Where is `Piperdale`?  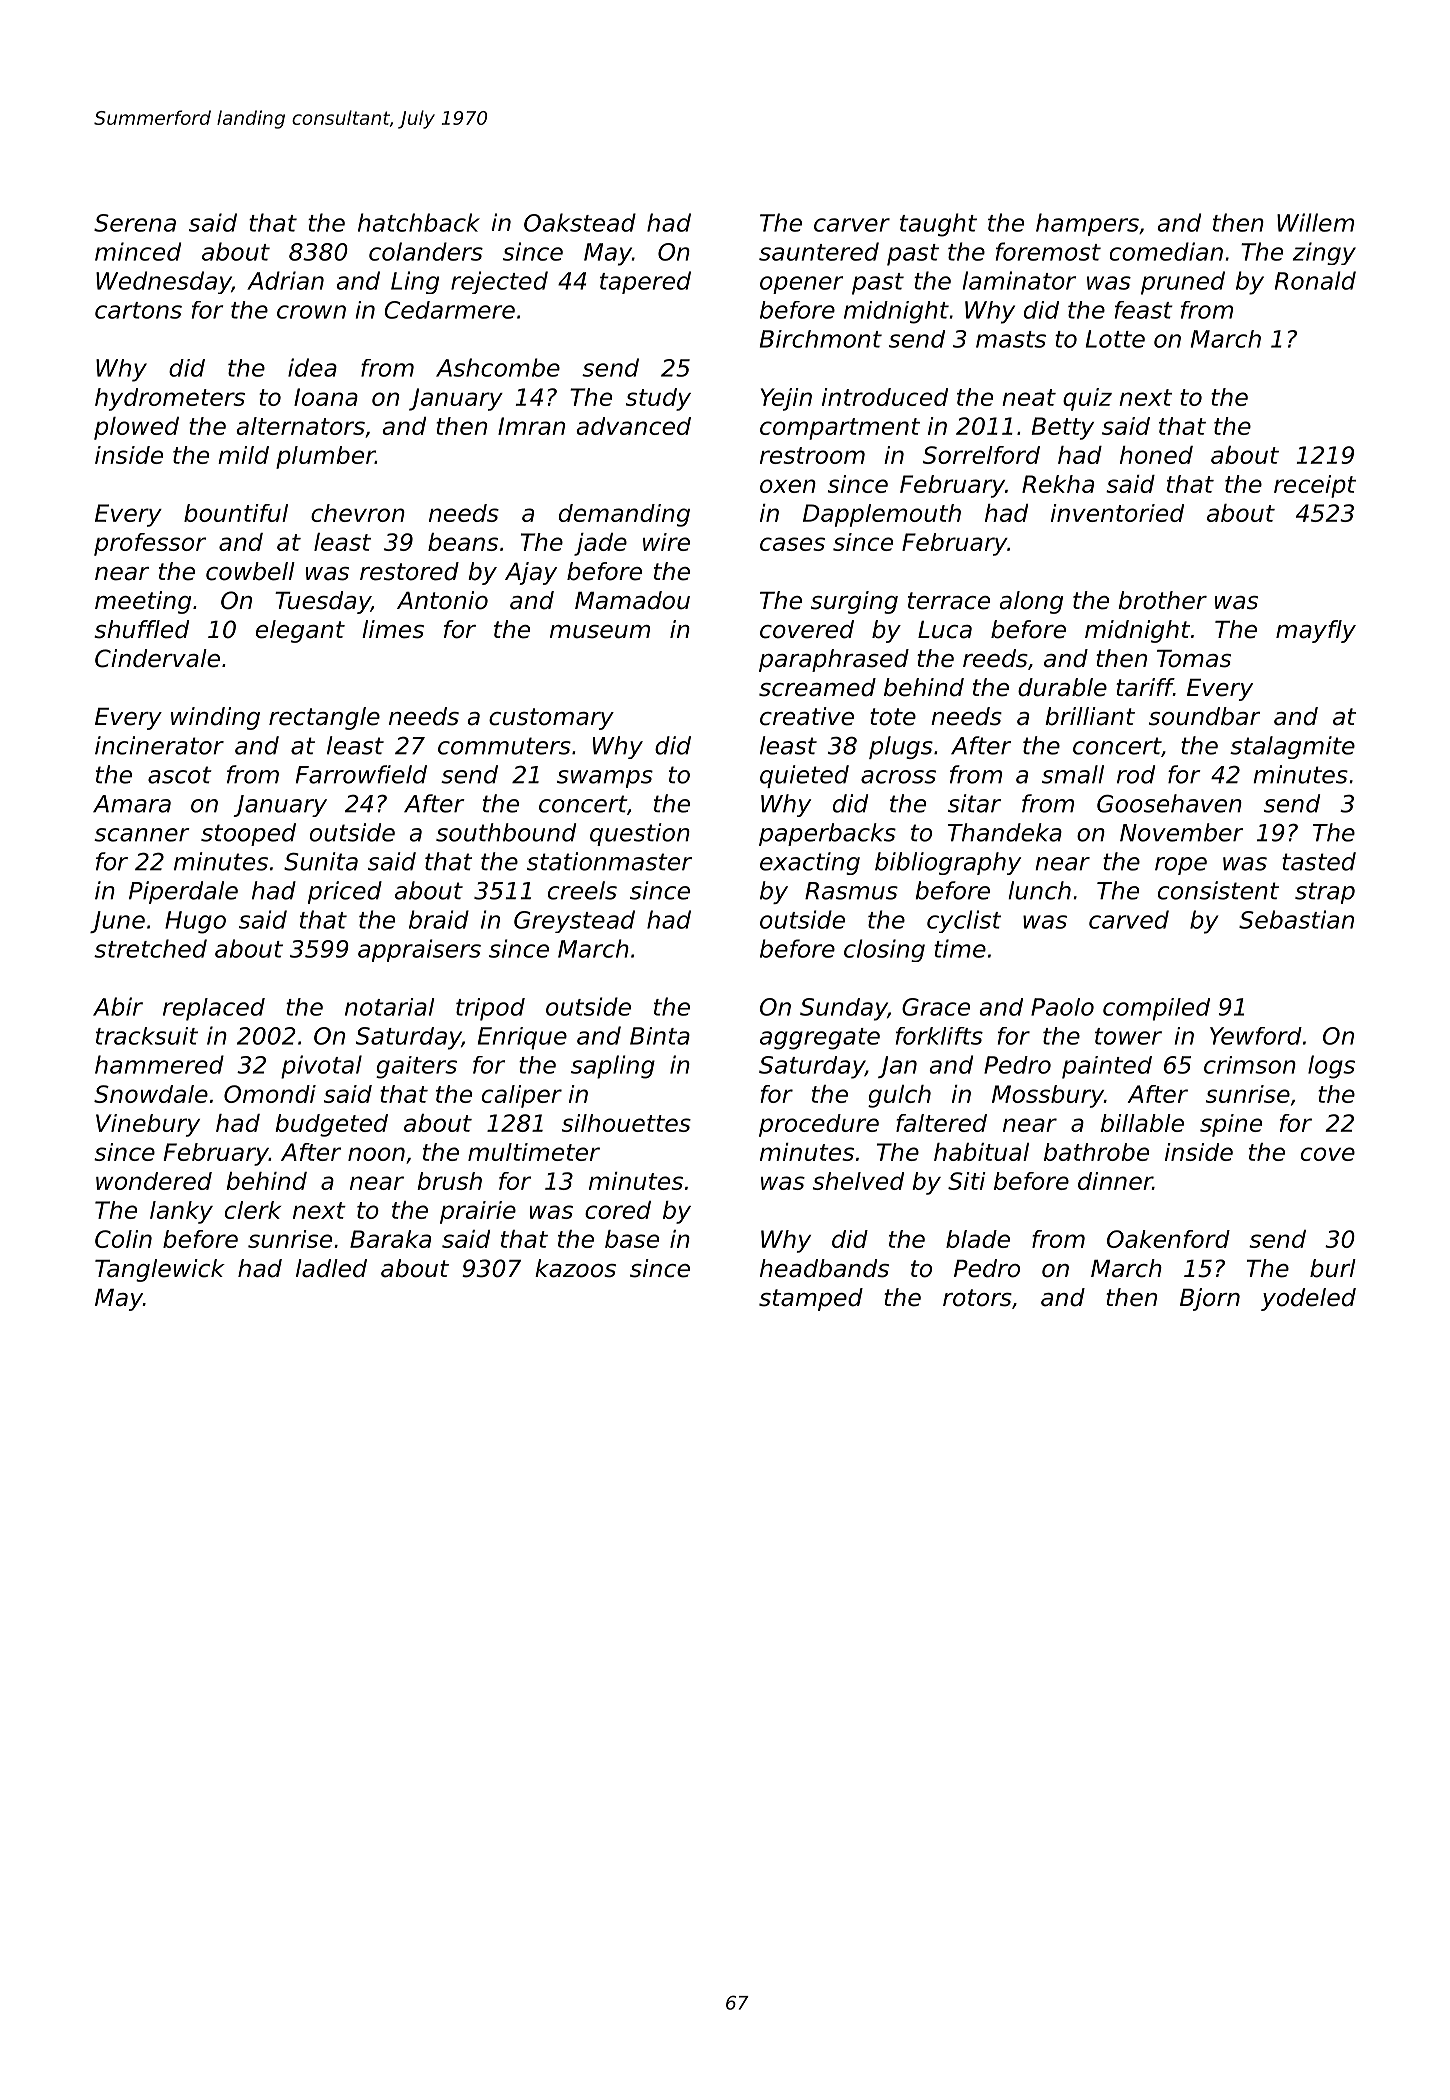 Piperdale is located at coordinates (183, 892).
